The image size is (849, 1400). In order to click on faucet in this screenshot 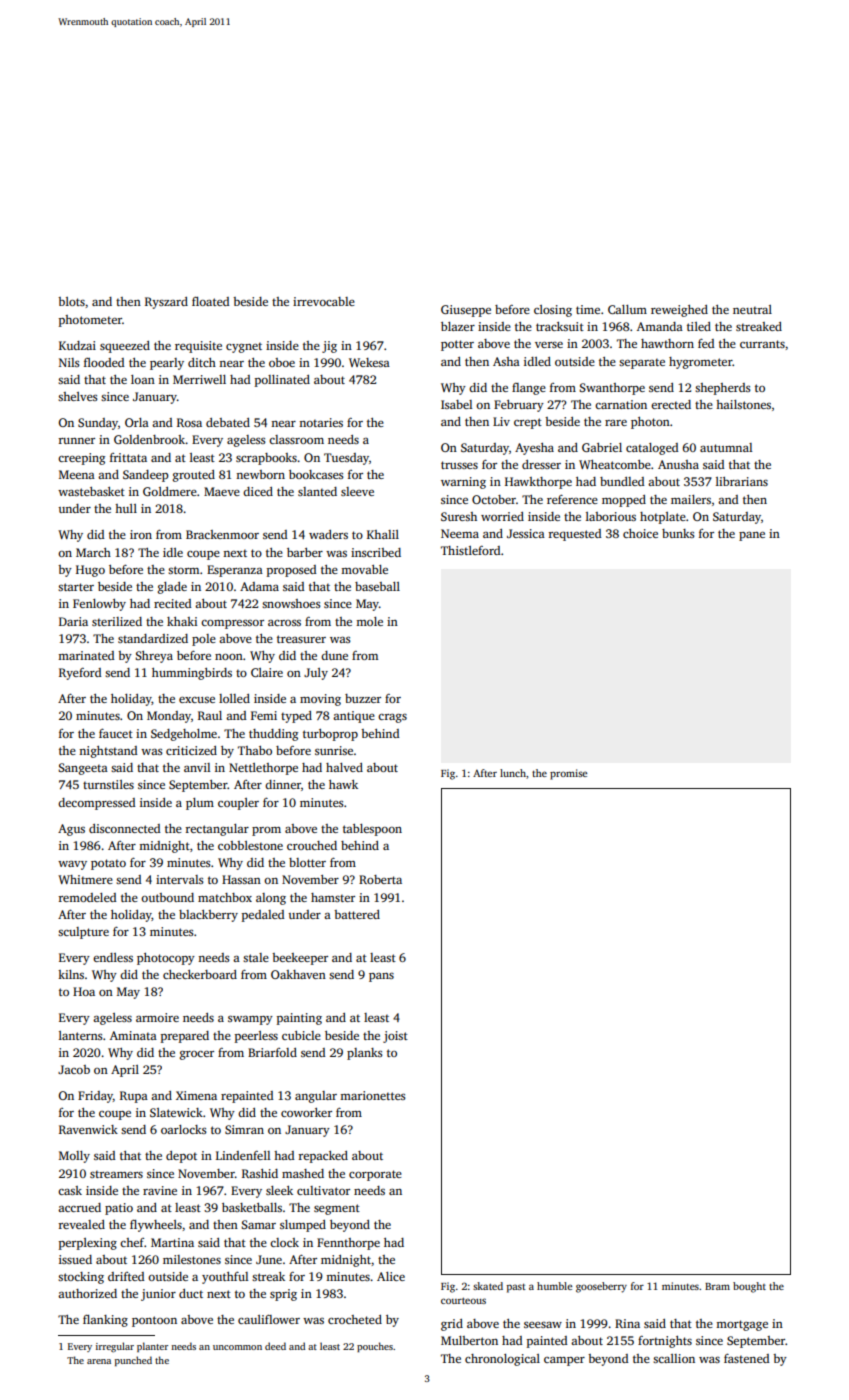, I will do `click(116, 733)`.
